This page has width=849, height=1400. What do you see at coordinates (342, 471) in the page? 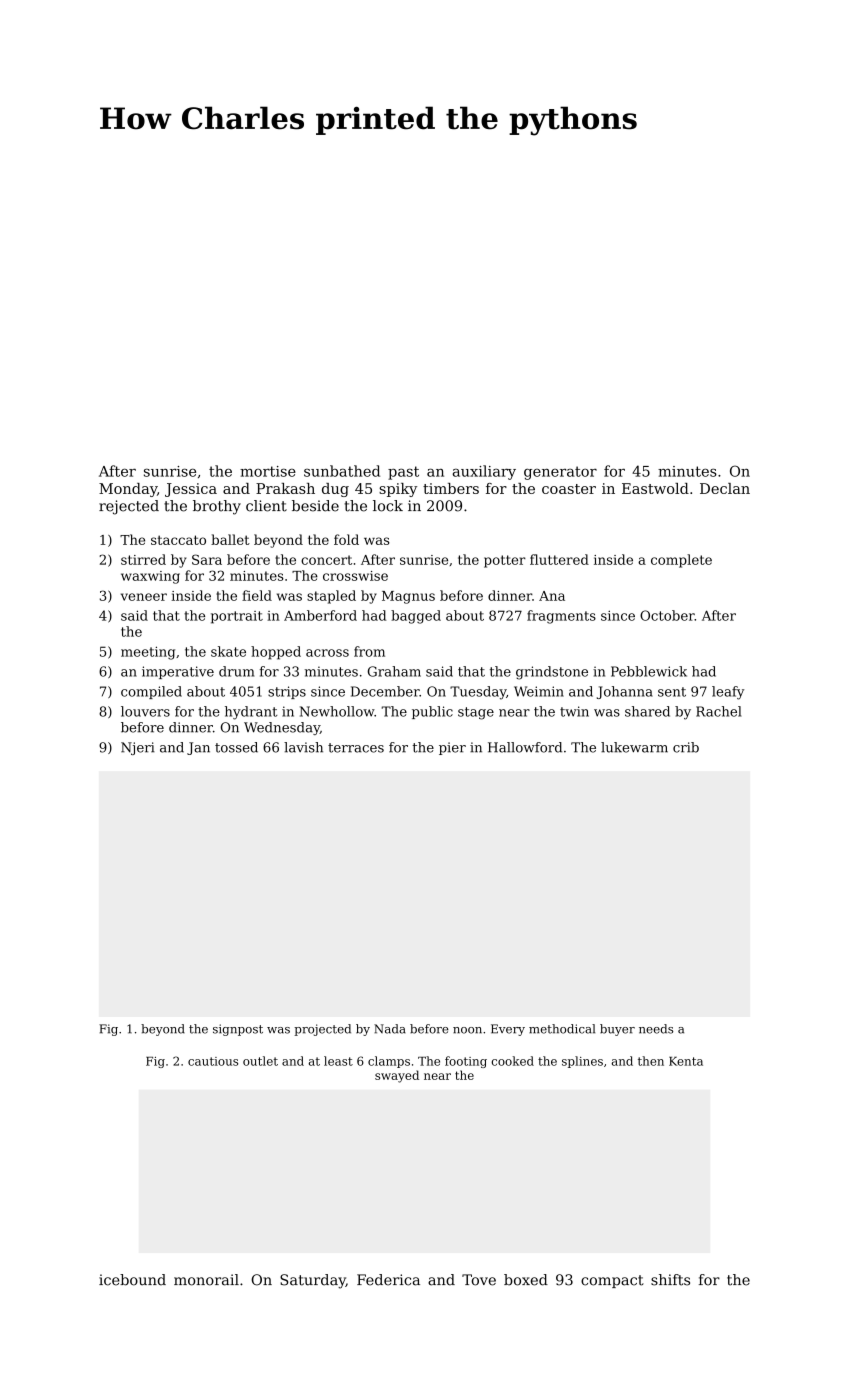
I see `sunbathed` at bounding box center [342, 471].
